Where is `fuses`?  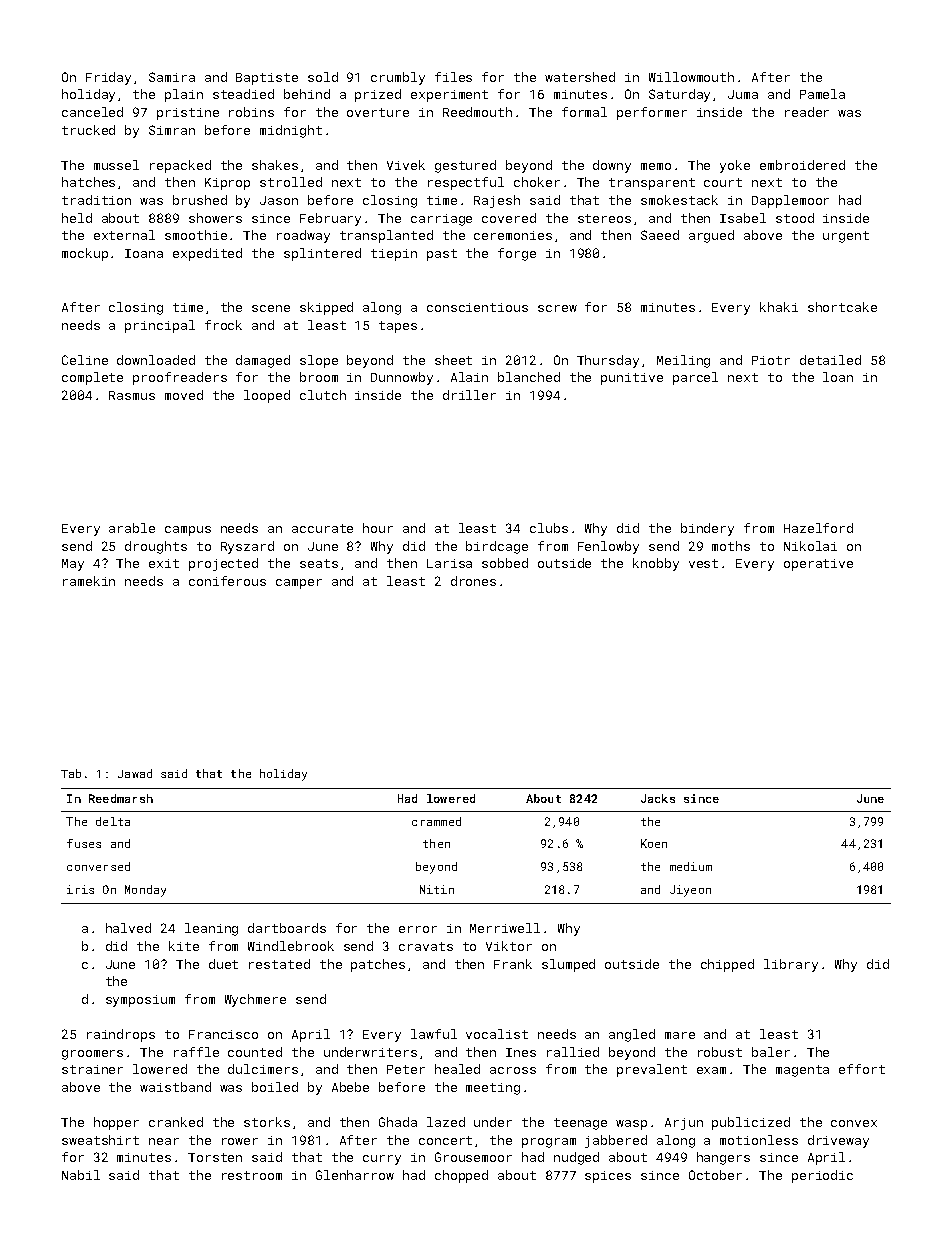
fuses is located at coordinates (84, 843).
